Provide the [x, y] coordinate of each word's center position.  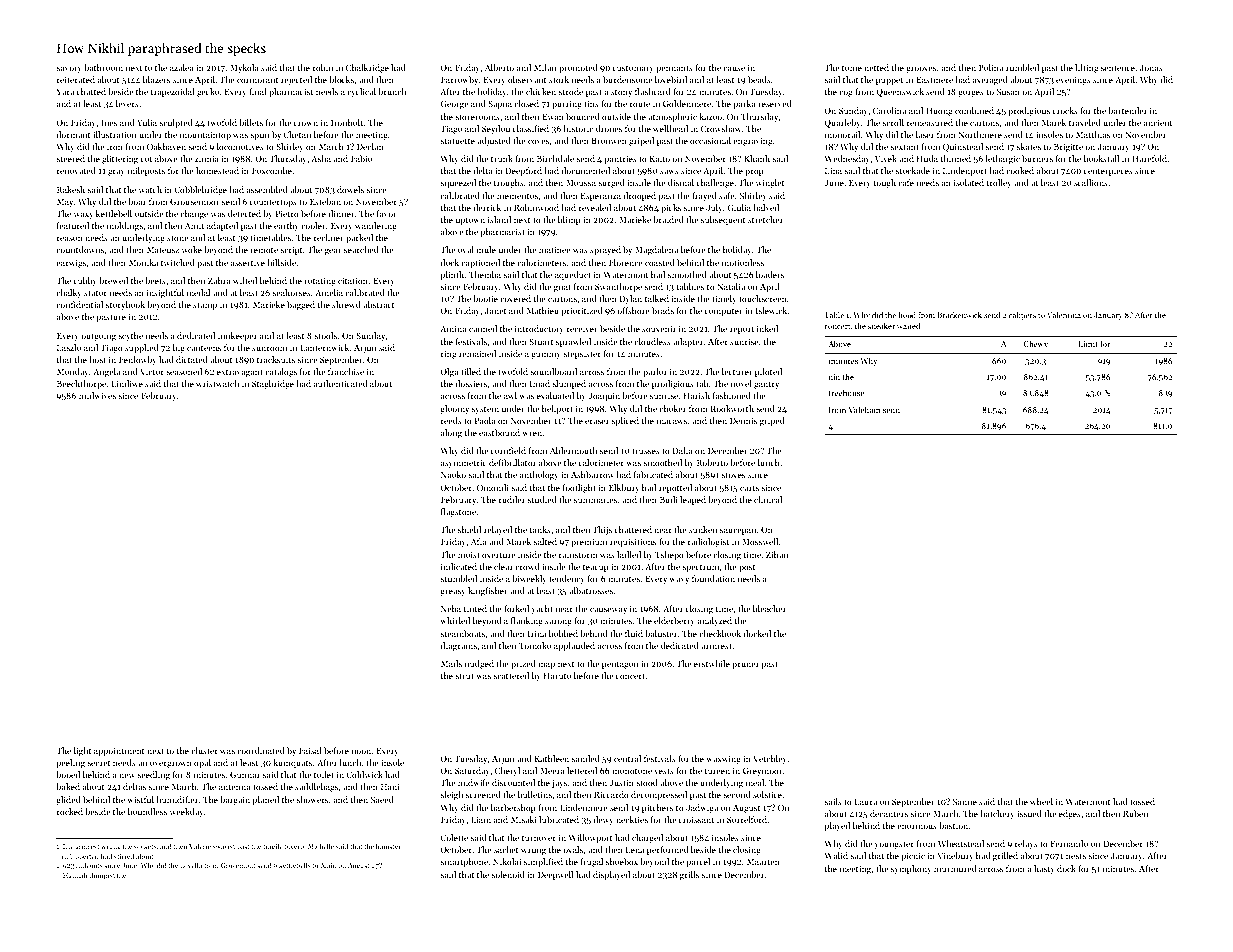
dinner [341, 213]
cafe [906, 182]
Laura [865, 801]
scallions [1091, 182]
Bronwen [609, 140]
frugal [592, 862]
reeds [451, 420]
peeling [70, 763]
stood [647, 782]
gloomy [454, 409]
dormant [73, 134]
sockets [145, 846]
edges [1070, 814]
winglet [770, 183]
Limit [1088, 344]
